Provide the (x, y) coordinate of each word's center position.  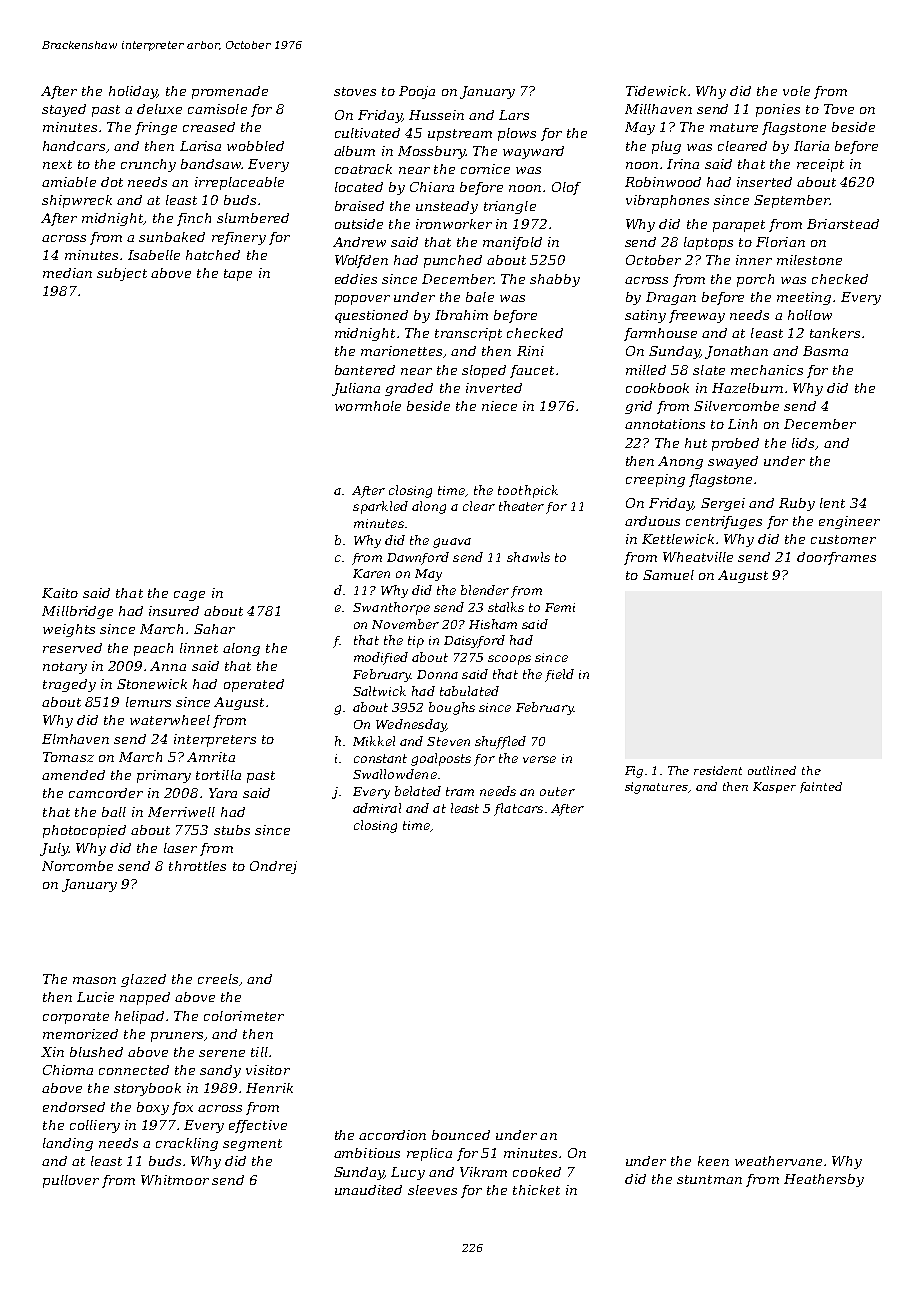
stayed (64, 110)
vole (796, 91)
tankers (835, 333)
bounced (461, 1135)
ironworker (454, 224)
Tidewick (656, 91)
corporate (76, 1018)
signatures (657, 788)
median (67, 273)
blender (485, 590)
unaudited (368, 1190)
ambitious (367, 1153)
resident (718, 770)
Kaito (60, 593)
